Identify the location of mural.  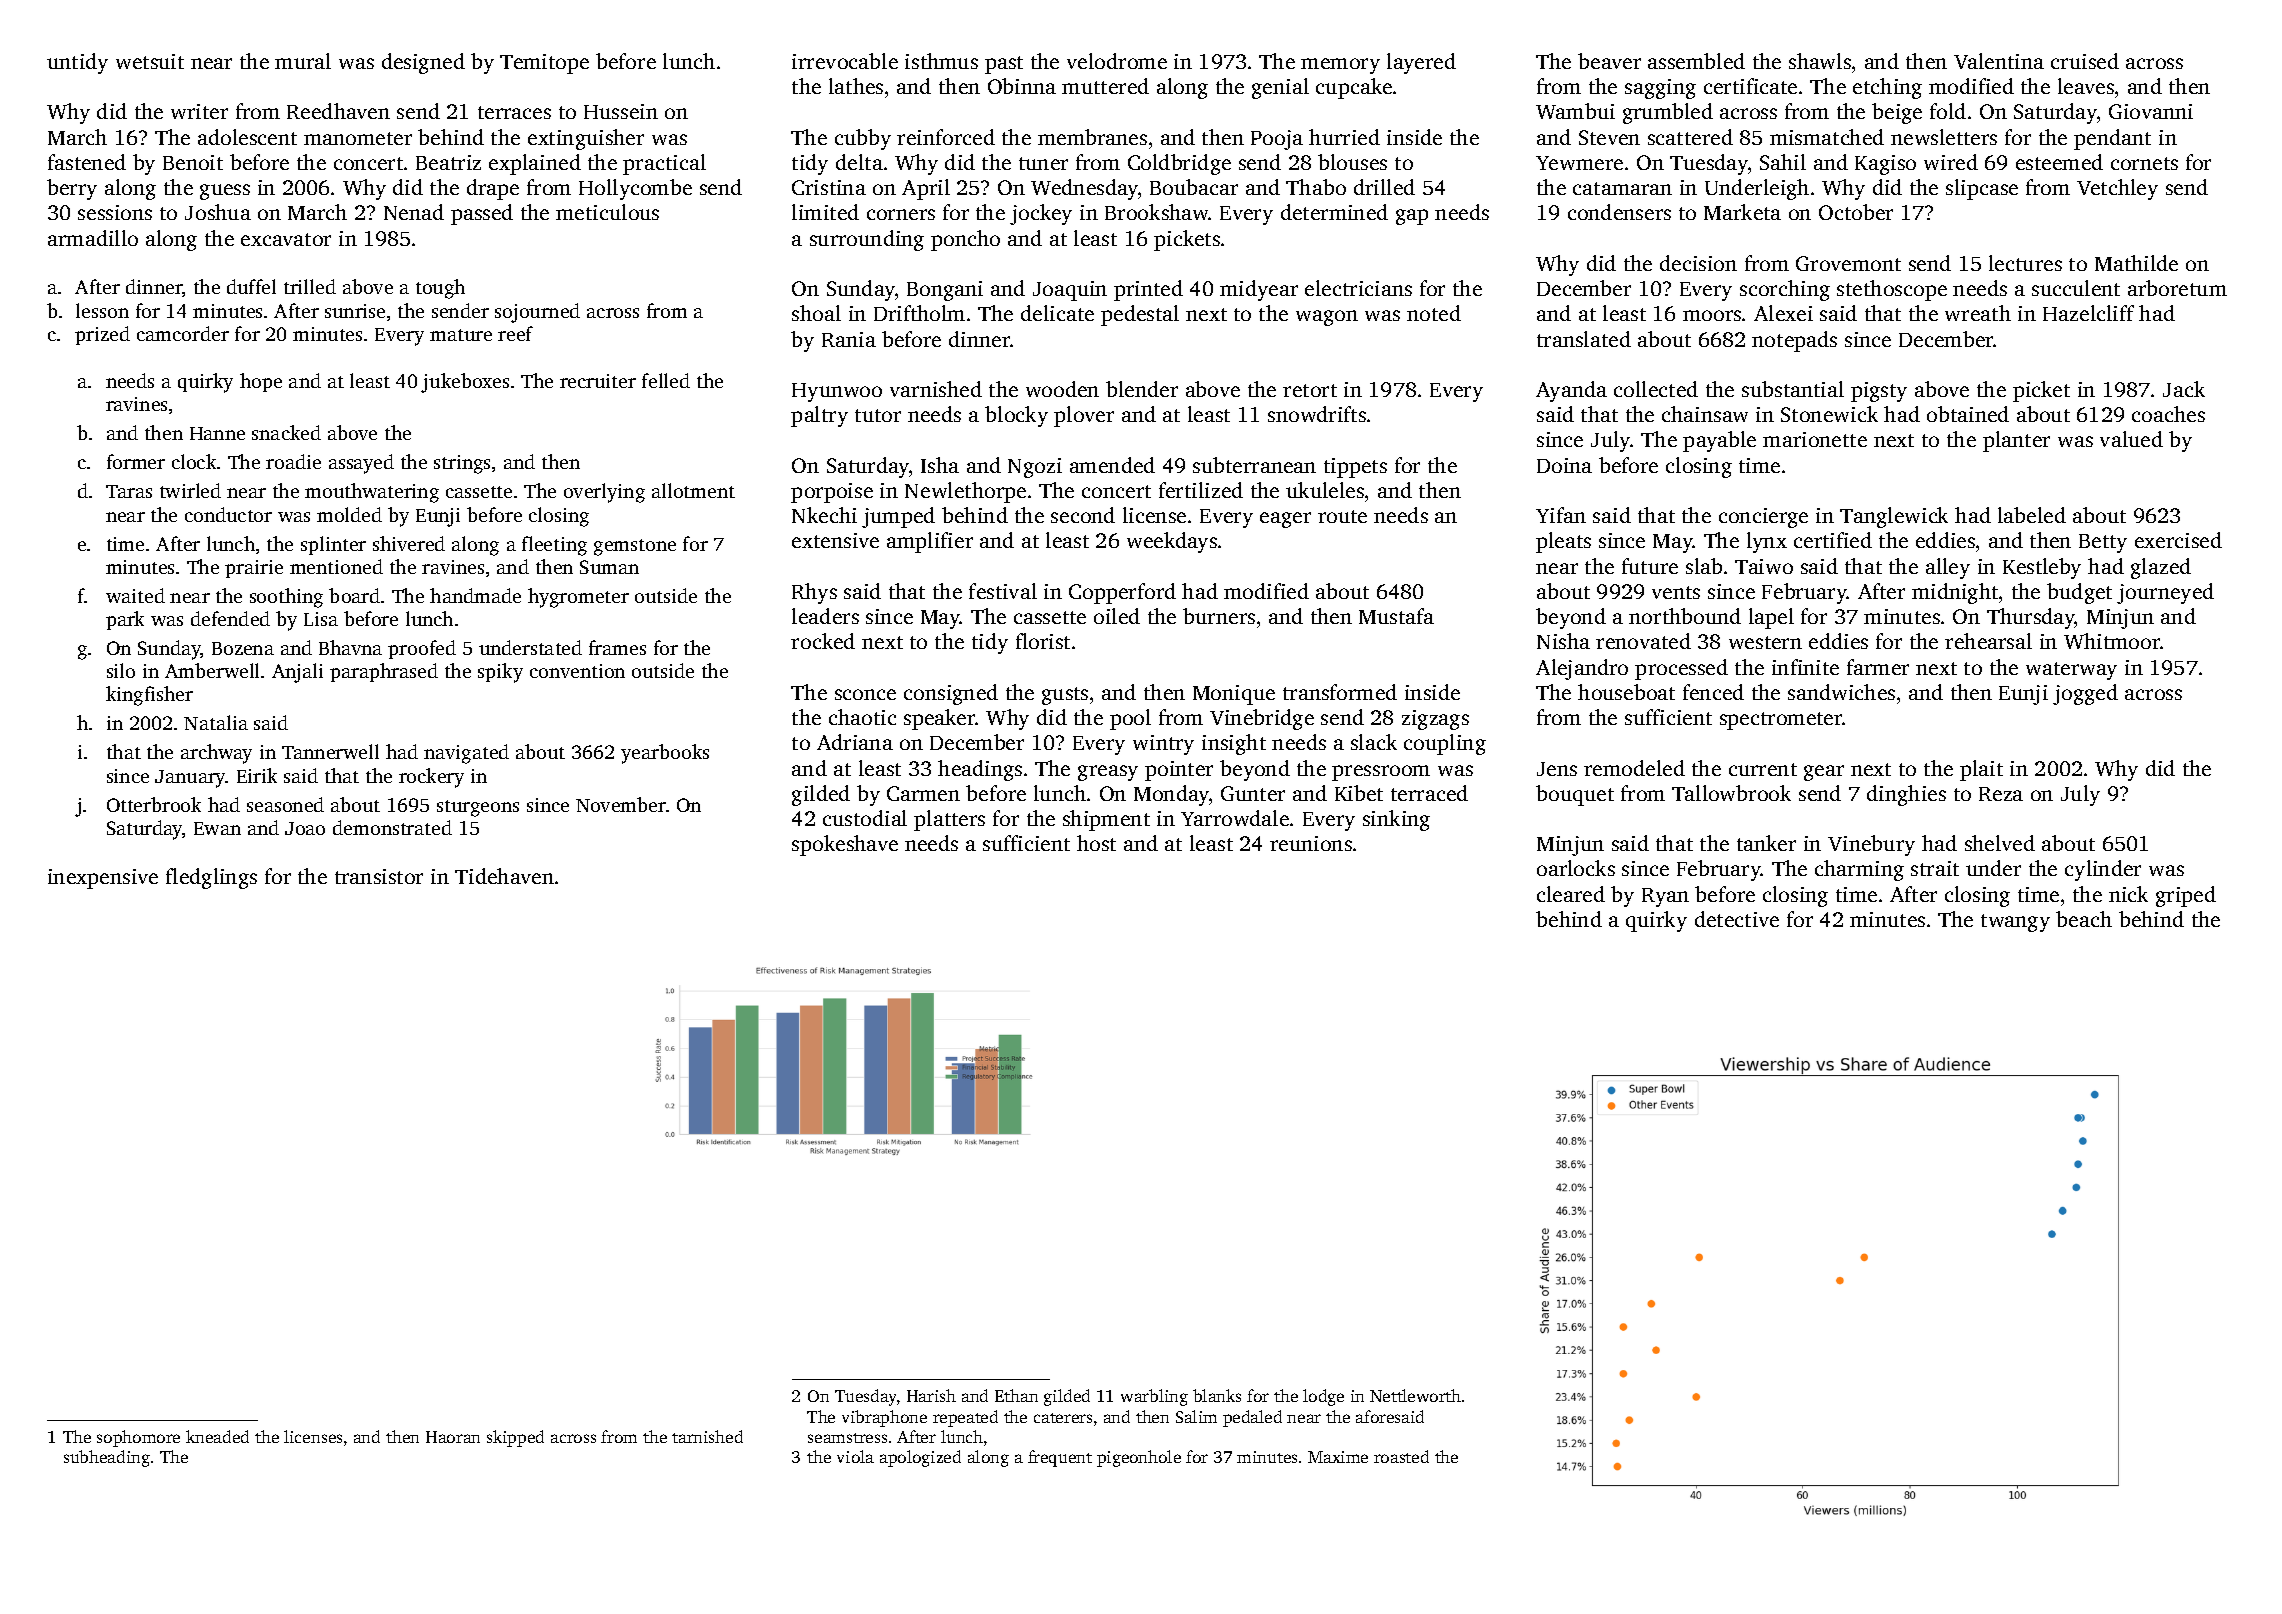
(303, 61).
